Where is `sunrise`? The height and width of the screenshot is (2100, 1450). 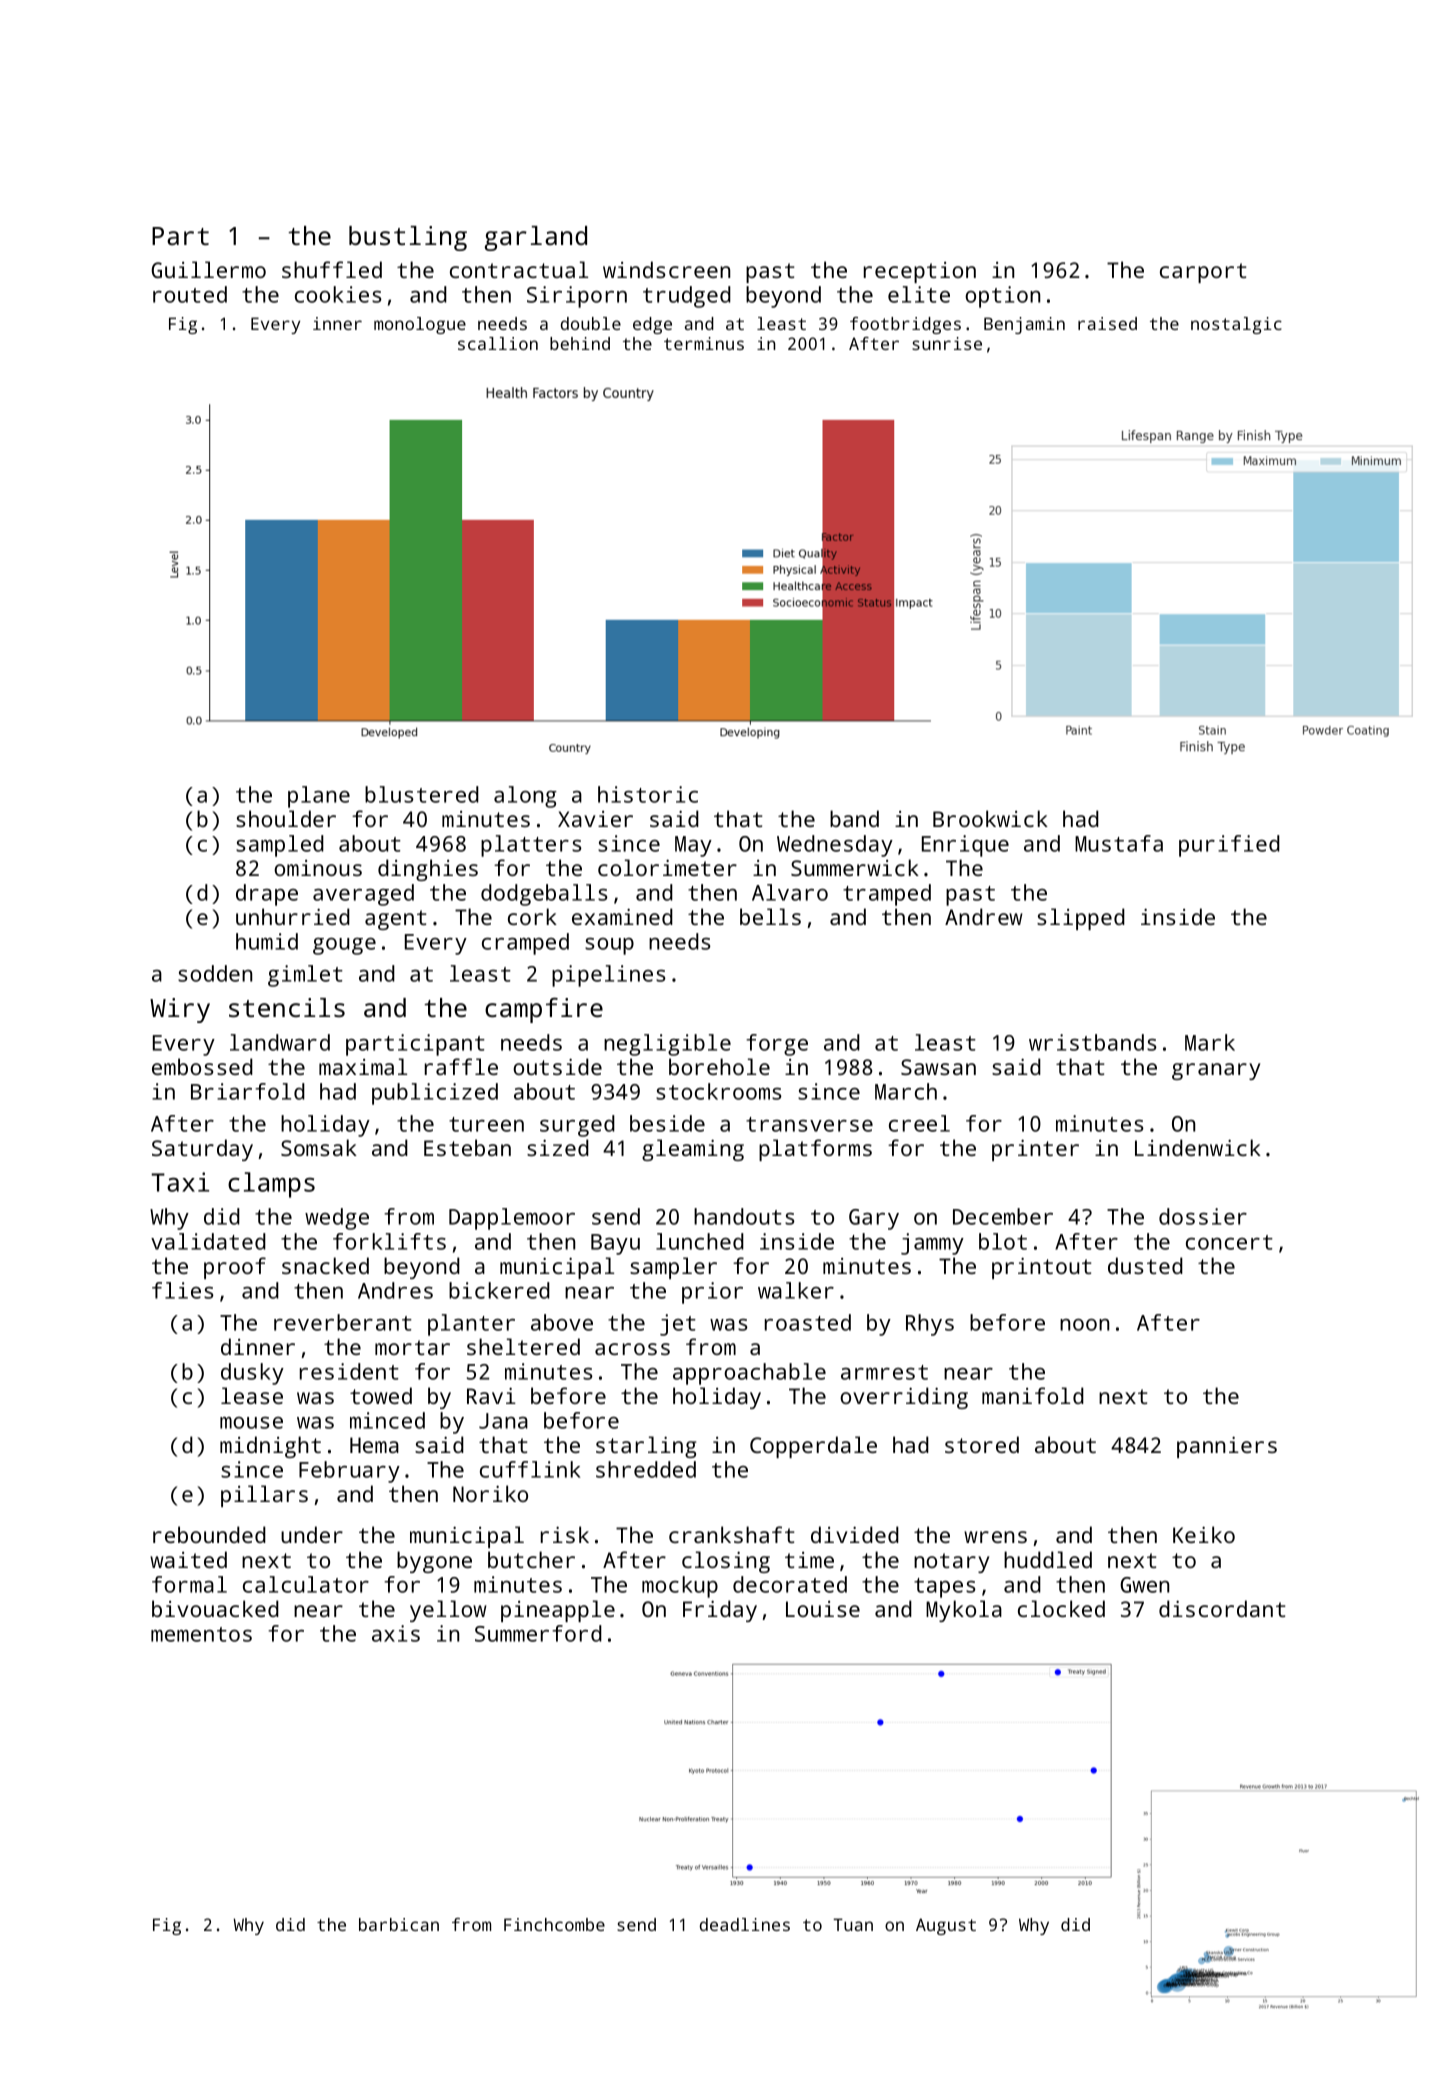
sunrise is located at coordinates (947, 343).
